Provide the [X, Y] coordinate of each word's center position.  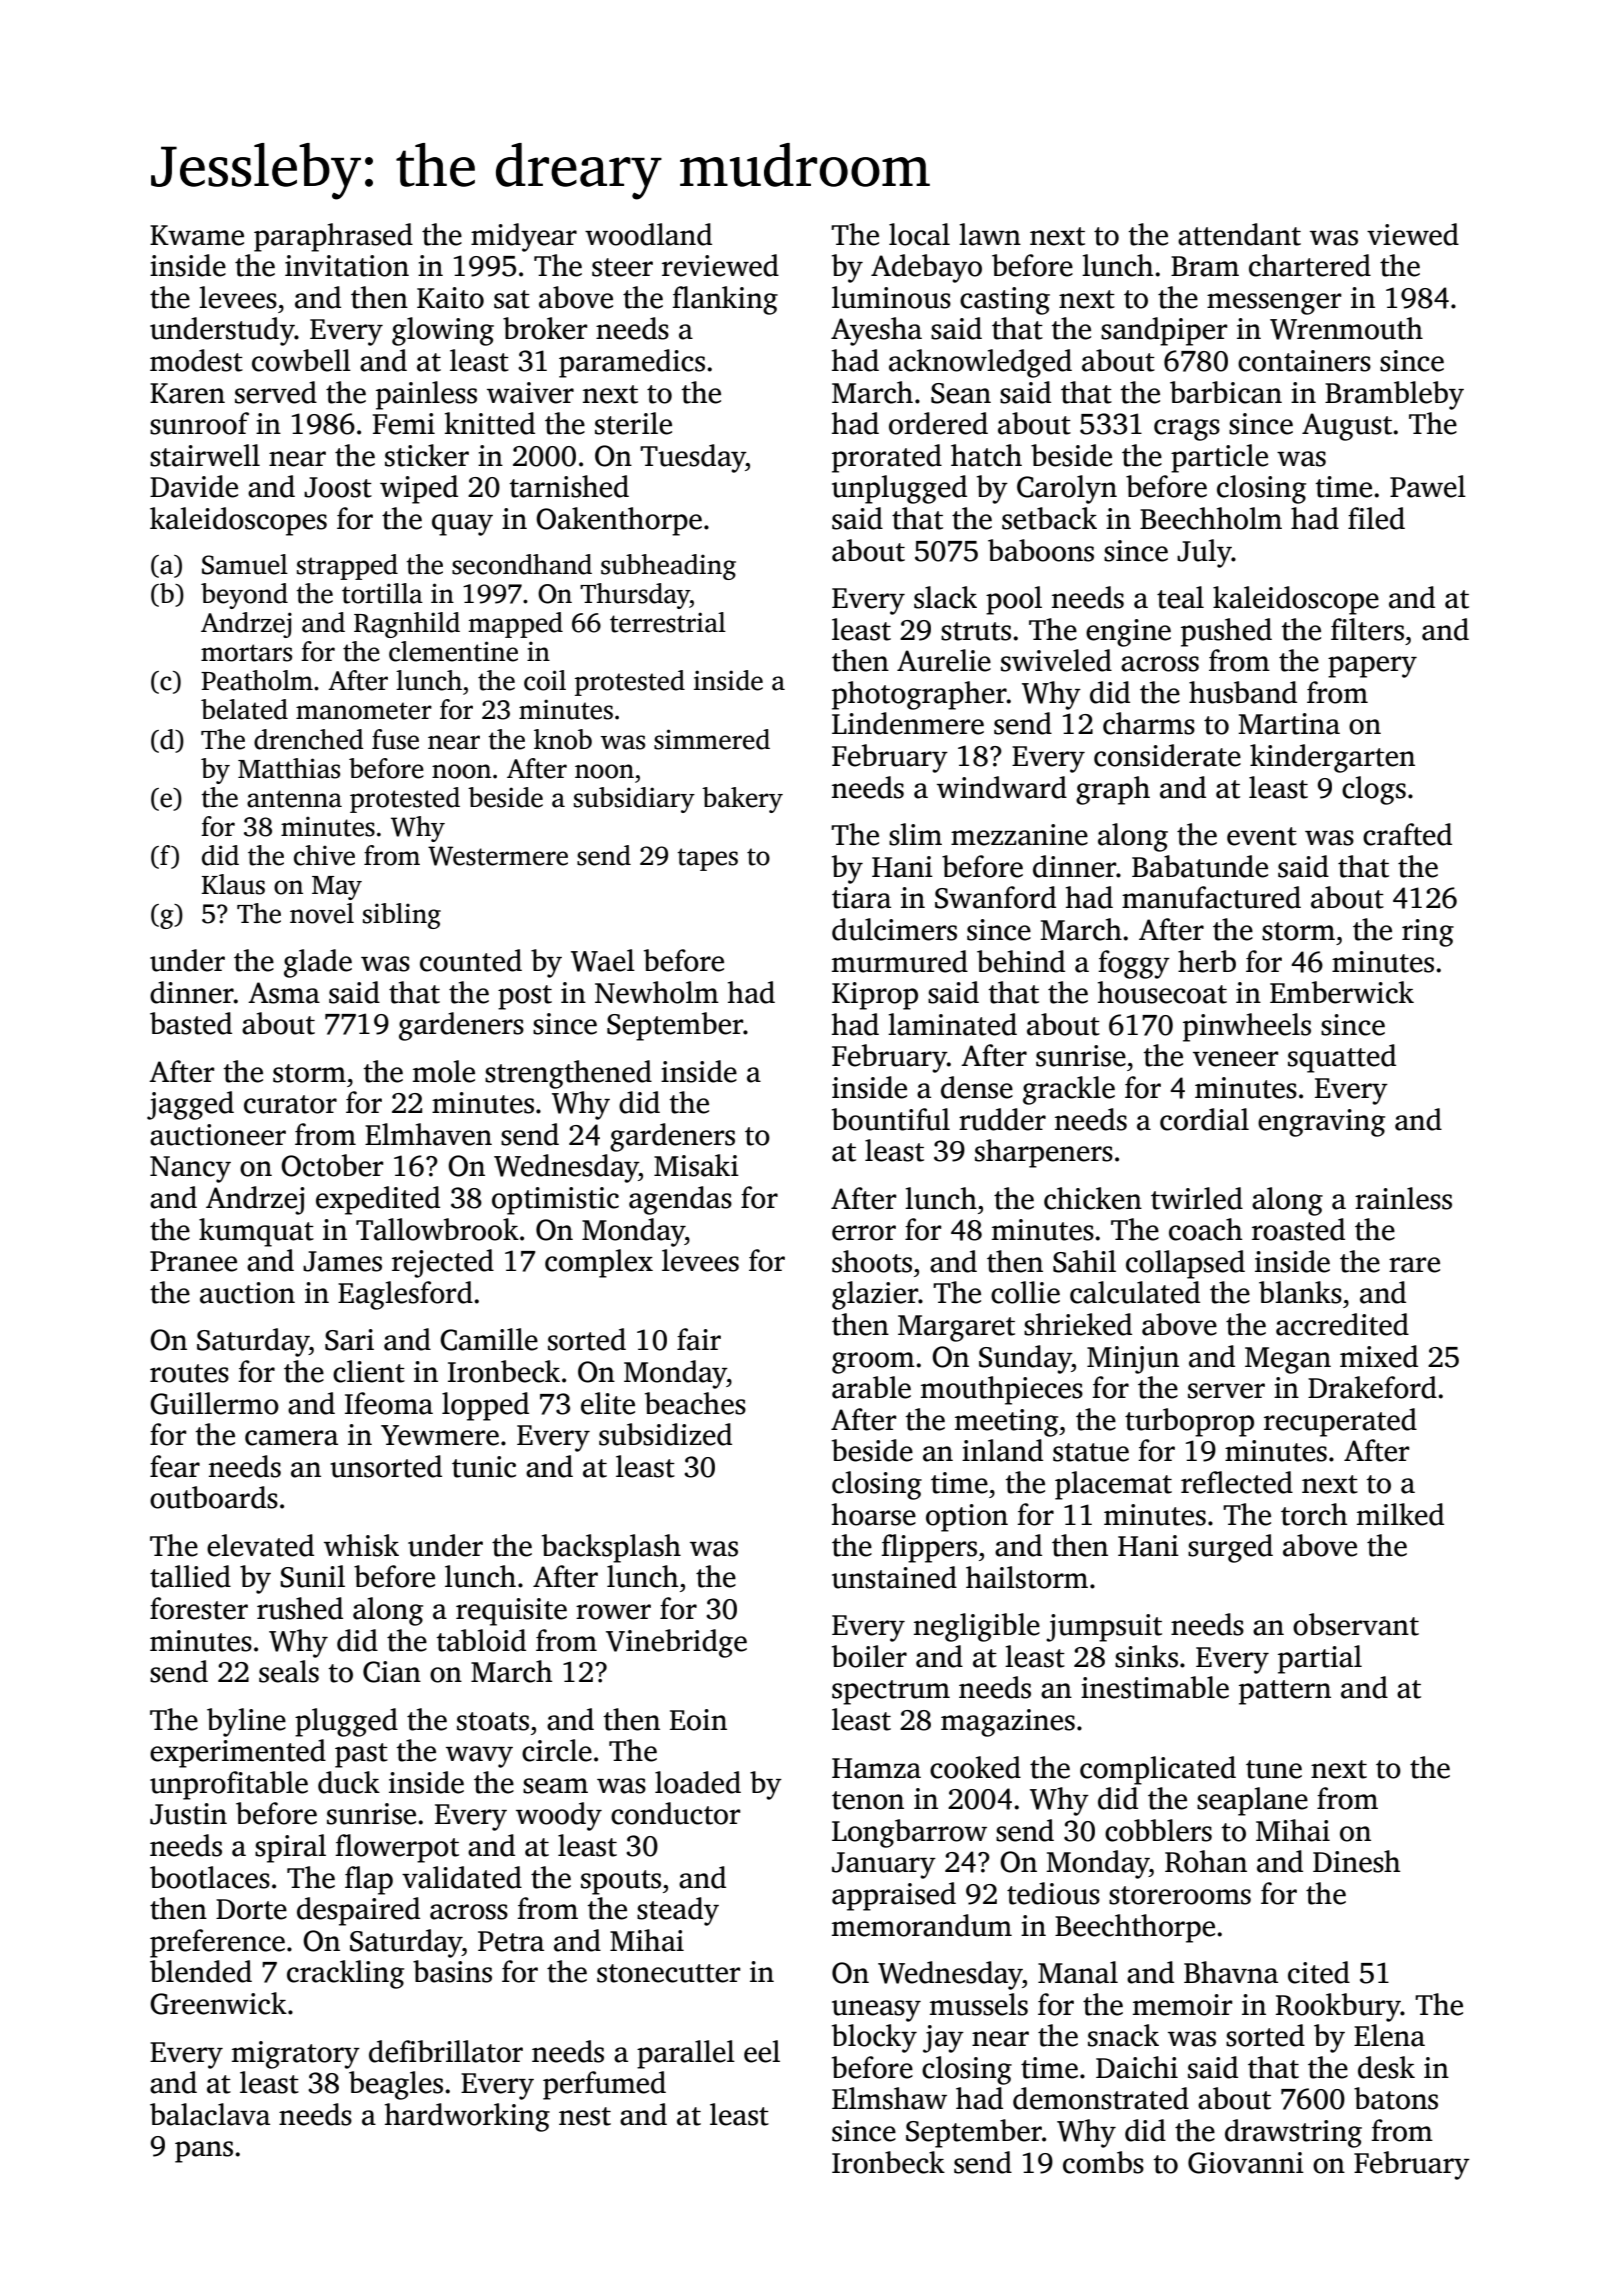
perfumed [604, 2085]
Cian [392, 1672]
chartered [1310, 265]
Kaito [450, 298]
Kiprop [875, 996]
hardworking [467, 2117]
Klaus [233, 884]
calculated [1135, 1292]
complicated [1158, 1770]
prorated [887, 458]
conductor [675, 1813]
